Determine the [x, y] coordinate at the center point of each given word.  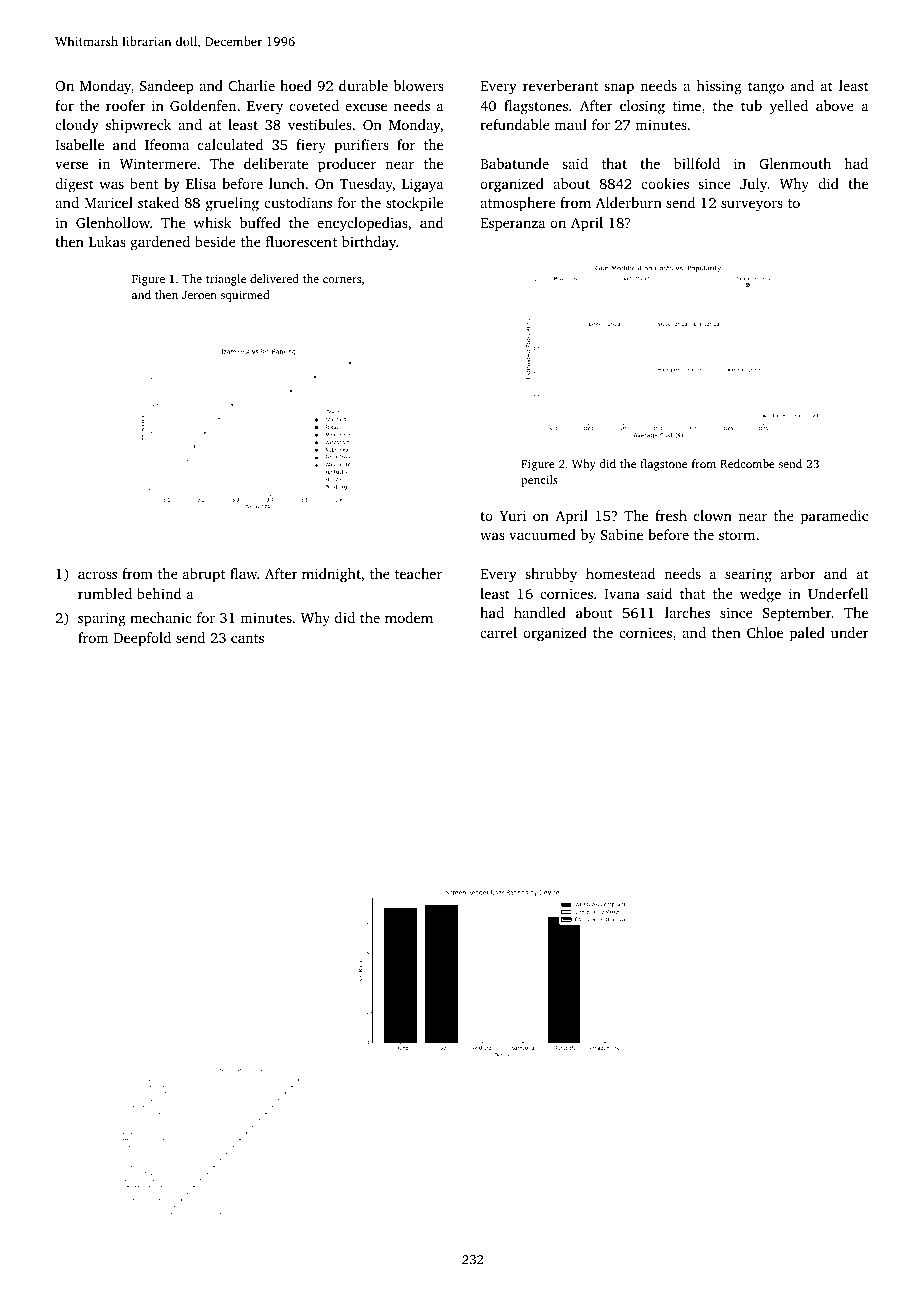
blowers [419, 85]
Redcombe [747, 463]
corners [342, 280]
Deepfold [142, 639]
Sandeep [167, 87]
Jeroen [199, 295]
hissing [719, 87]
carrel [498, 632]
